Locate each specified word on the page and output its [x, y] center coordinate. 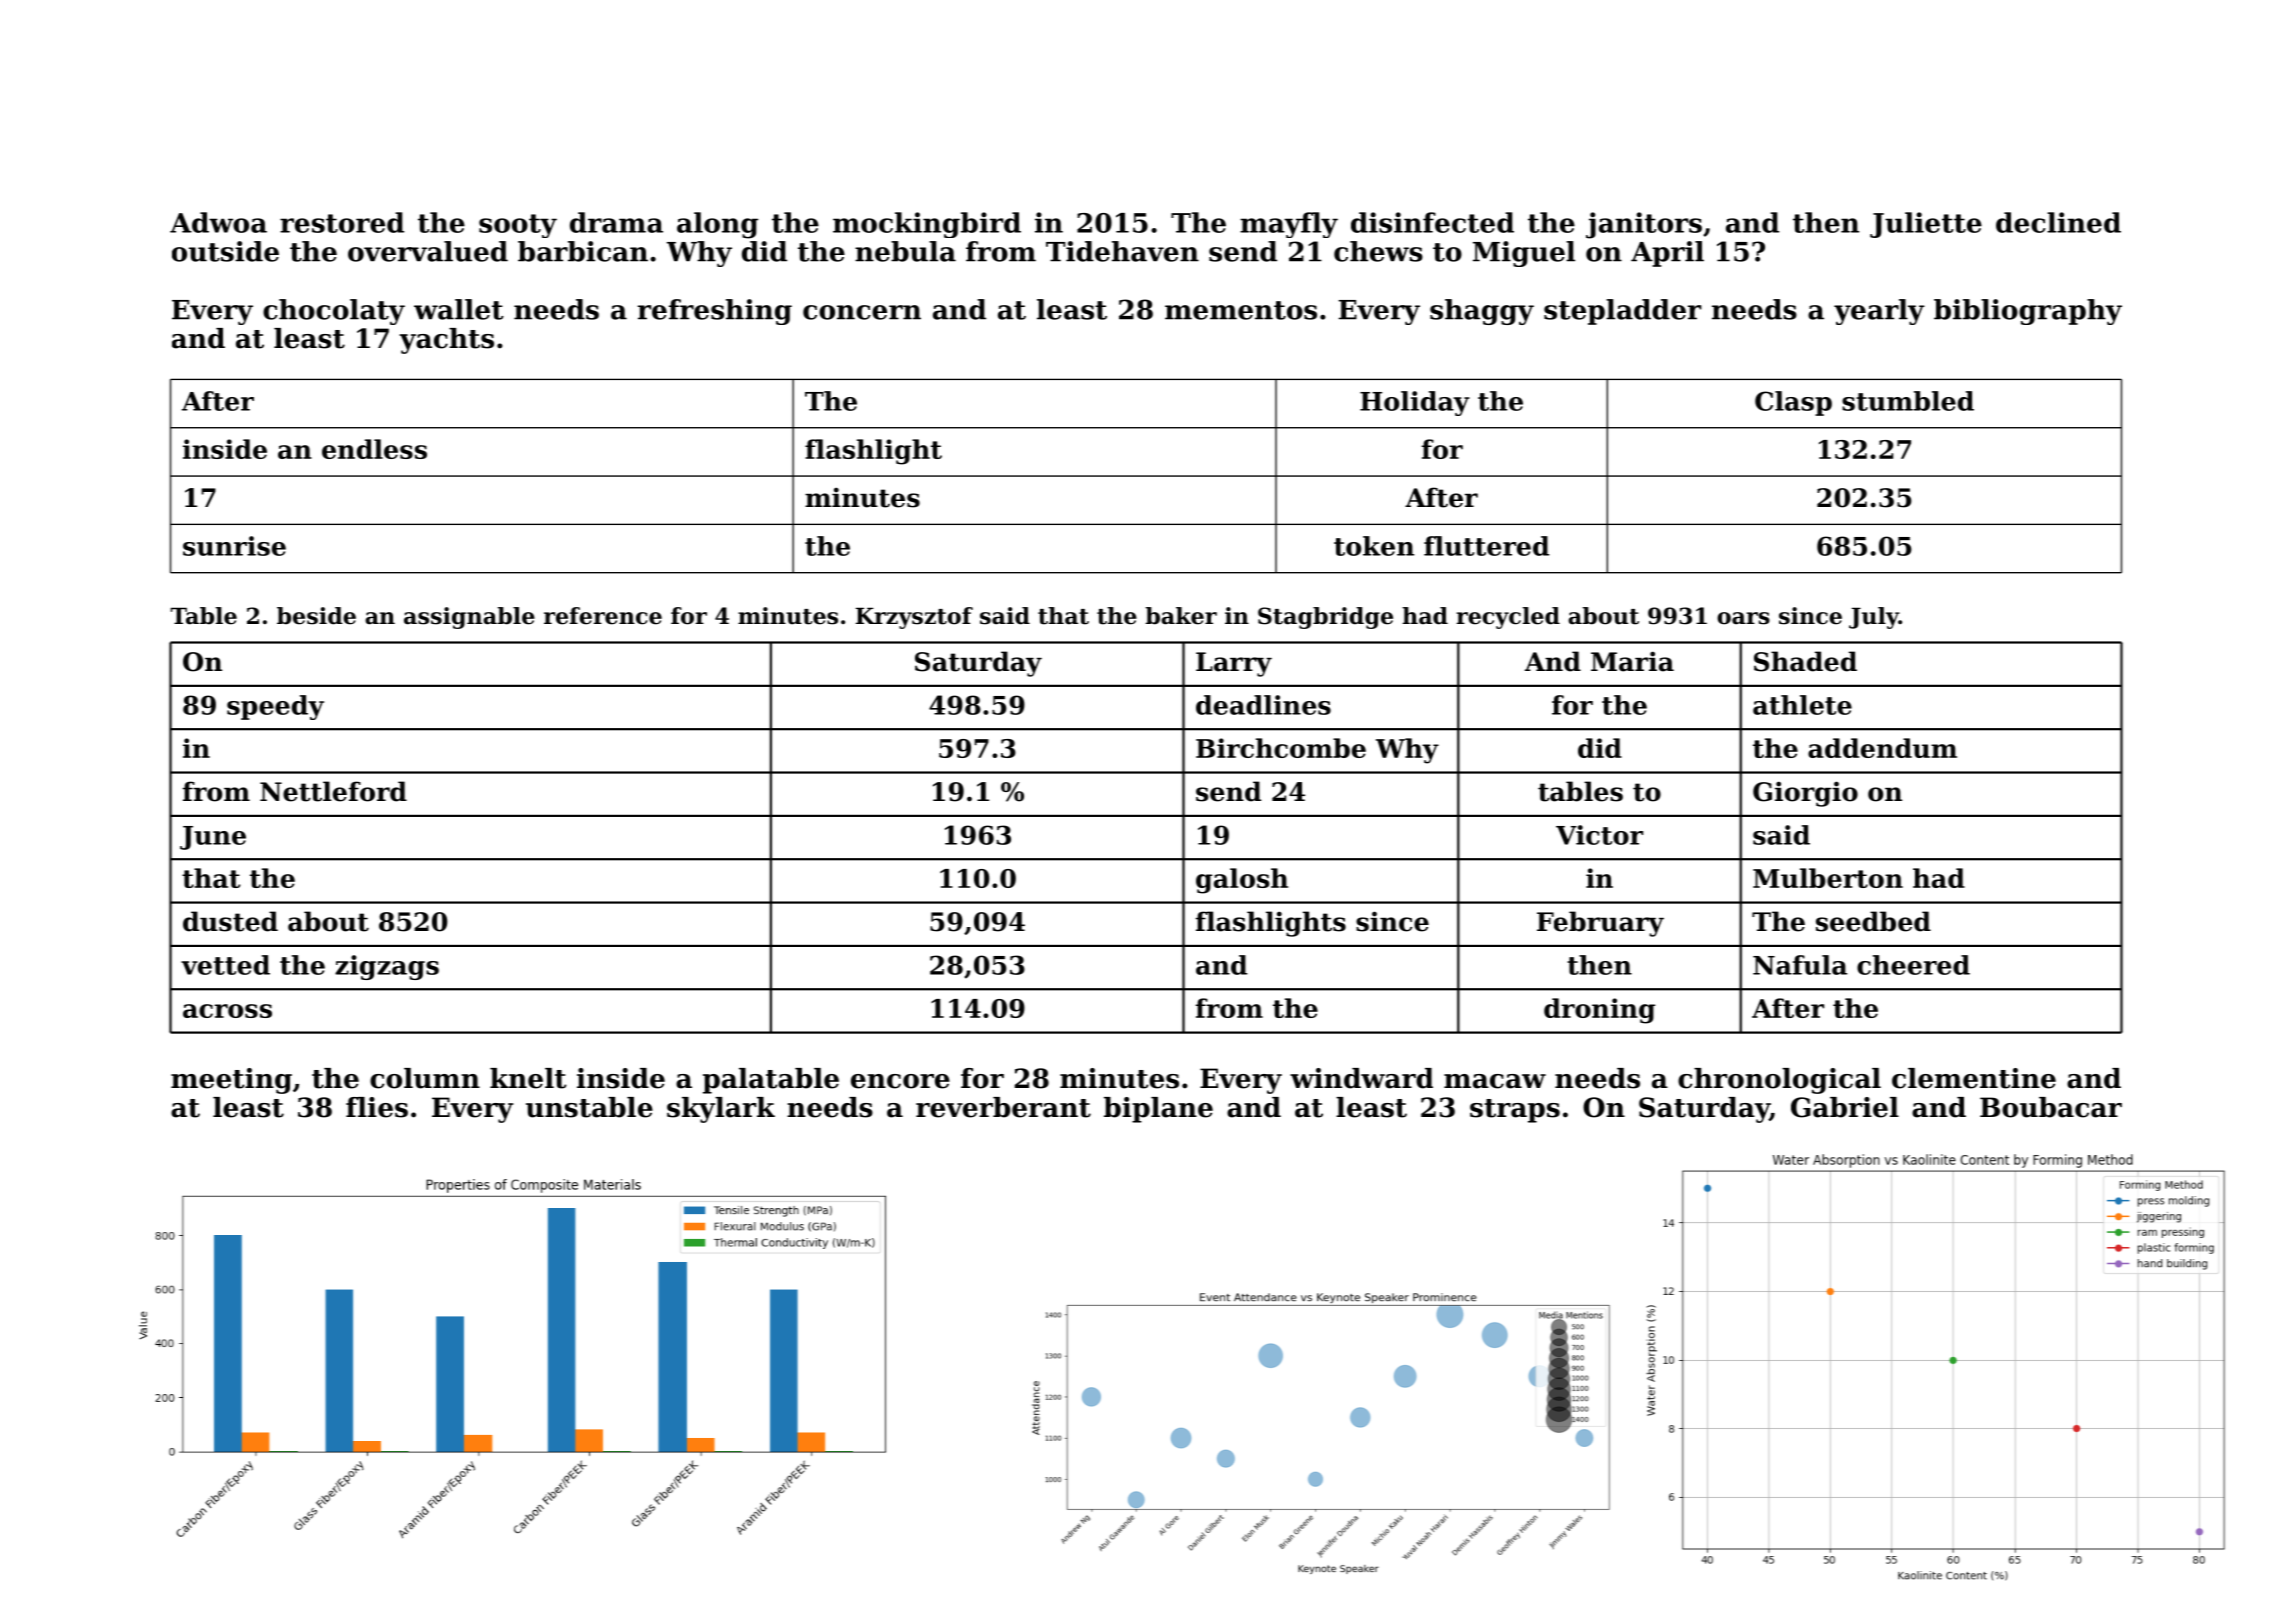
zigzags [387, 967]
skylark [721, 1110]
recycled [1508, 618]
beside [316, 616]
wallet [459, 309]
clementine [1974, 1078]
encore [900, 1081]
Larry [1234, 664]
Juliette [1926, 225]
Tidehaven [1122, 251]
